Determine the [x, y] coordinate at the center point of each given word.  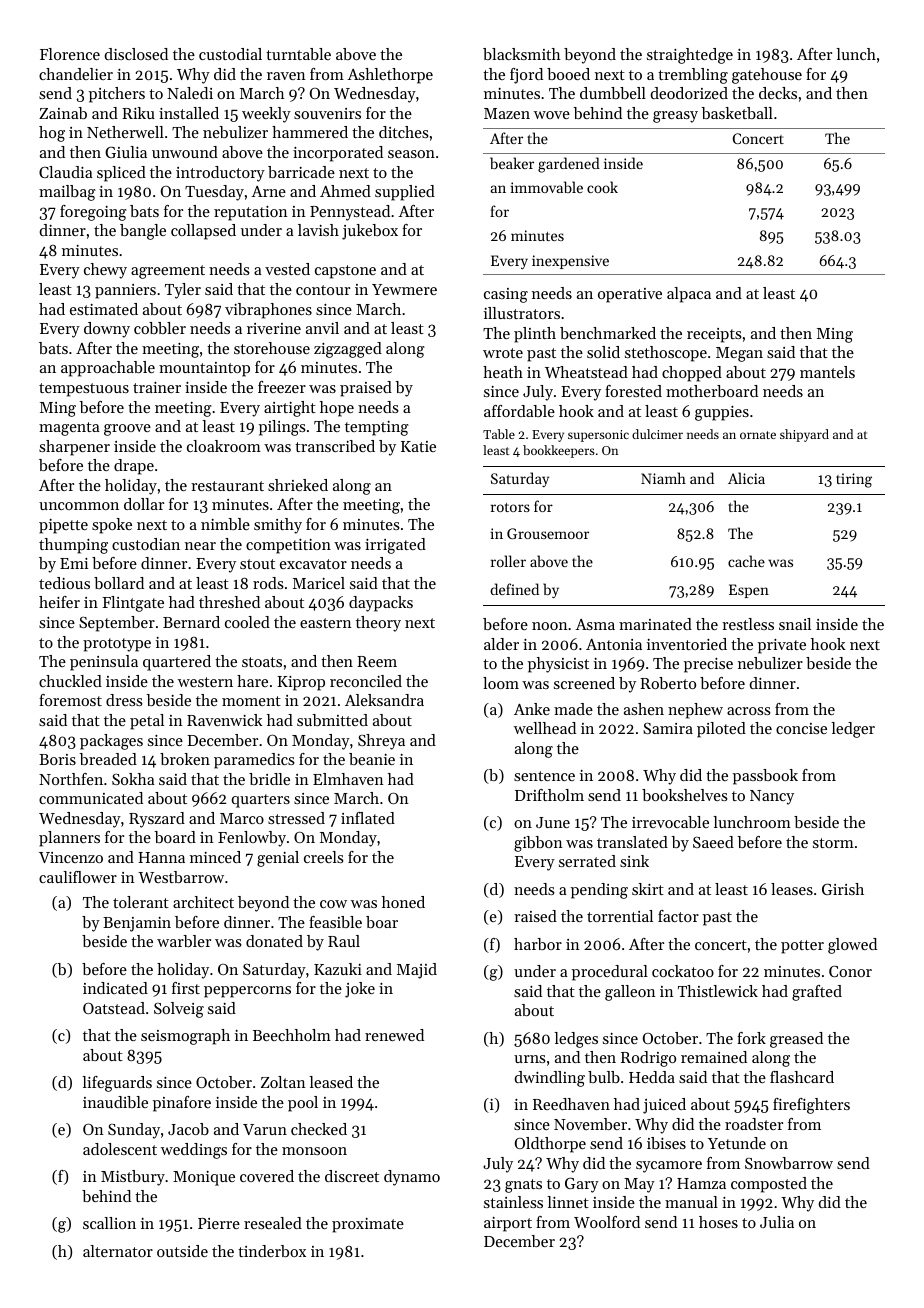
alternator [118, 1251]
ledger [853, 730]
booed [568, 74]
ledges [576, 1040]
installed [189, 113]
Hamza [701, 1183]
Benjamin [137, 924]
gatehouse [767, 76]
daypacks [381, 604]
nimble [225, 524]
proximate [368, 1225]
